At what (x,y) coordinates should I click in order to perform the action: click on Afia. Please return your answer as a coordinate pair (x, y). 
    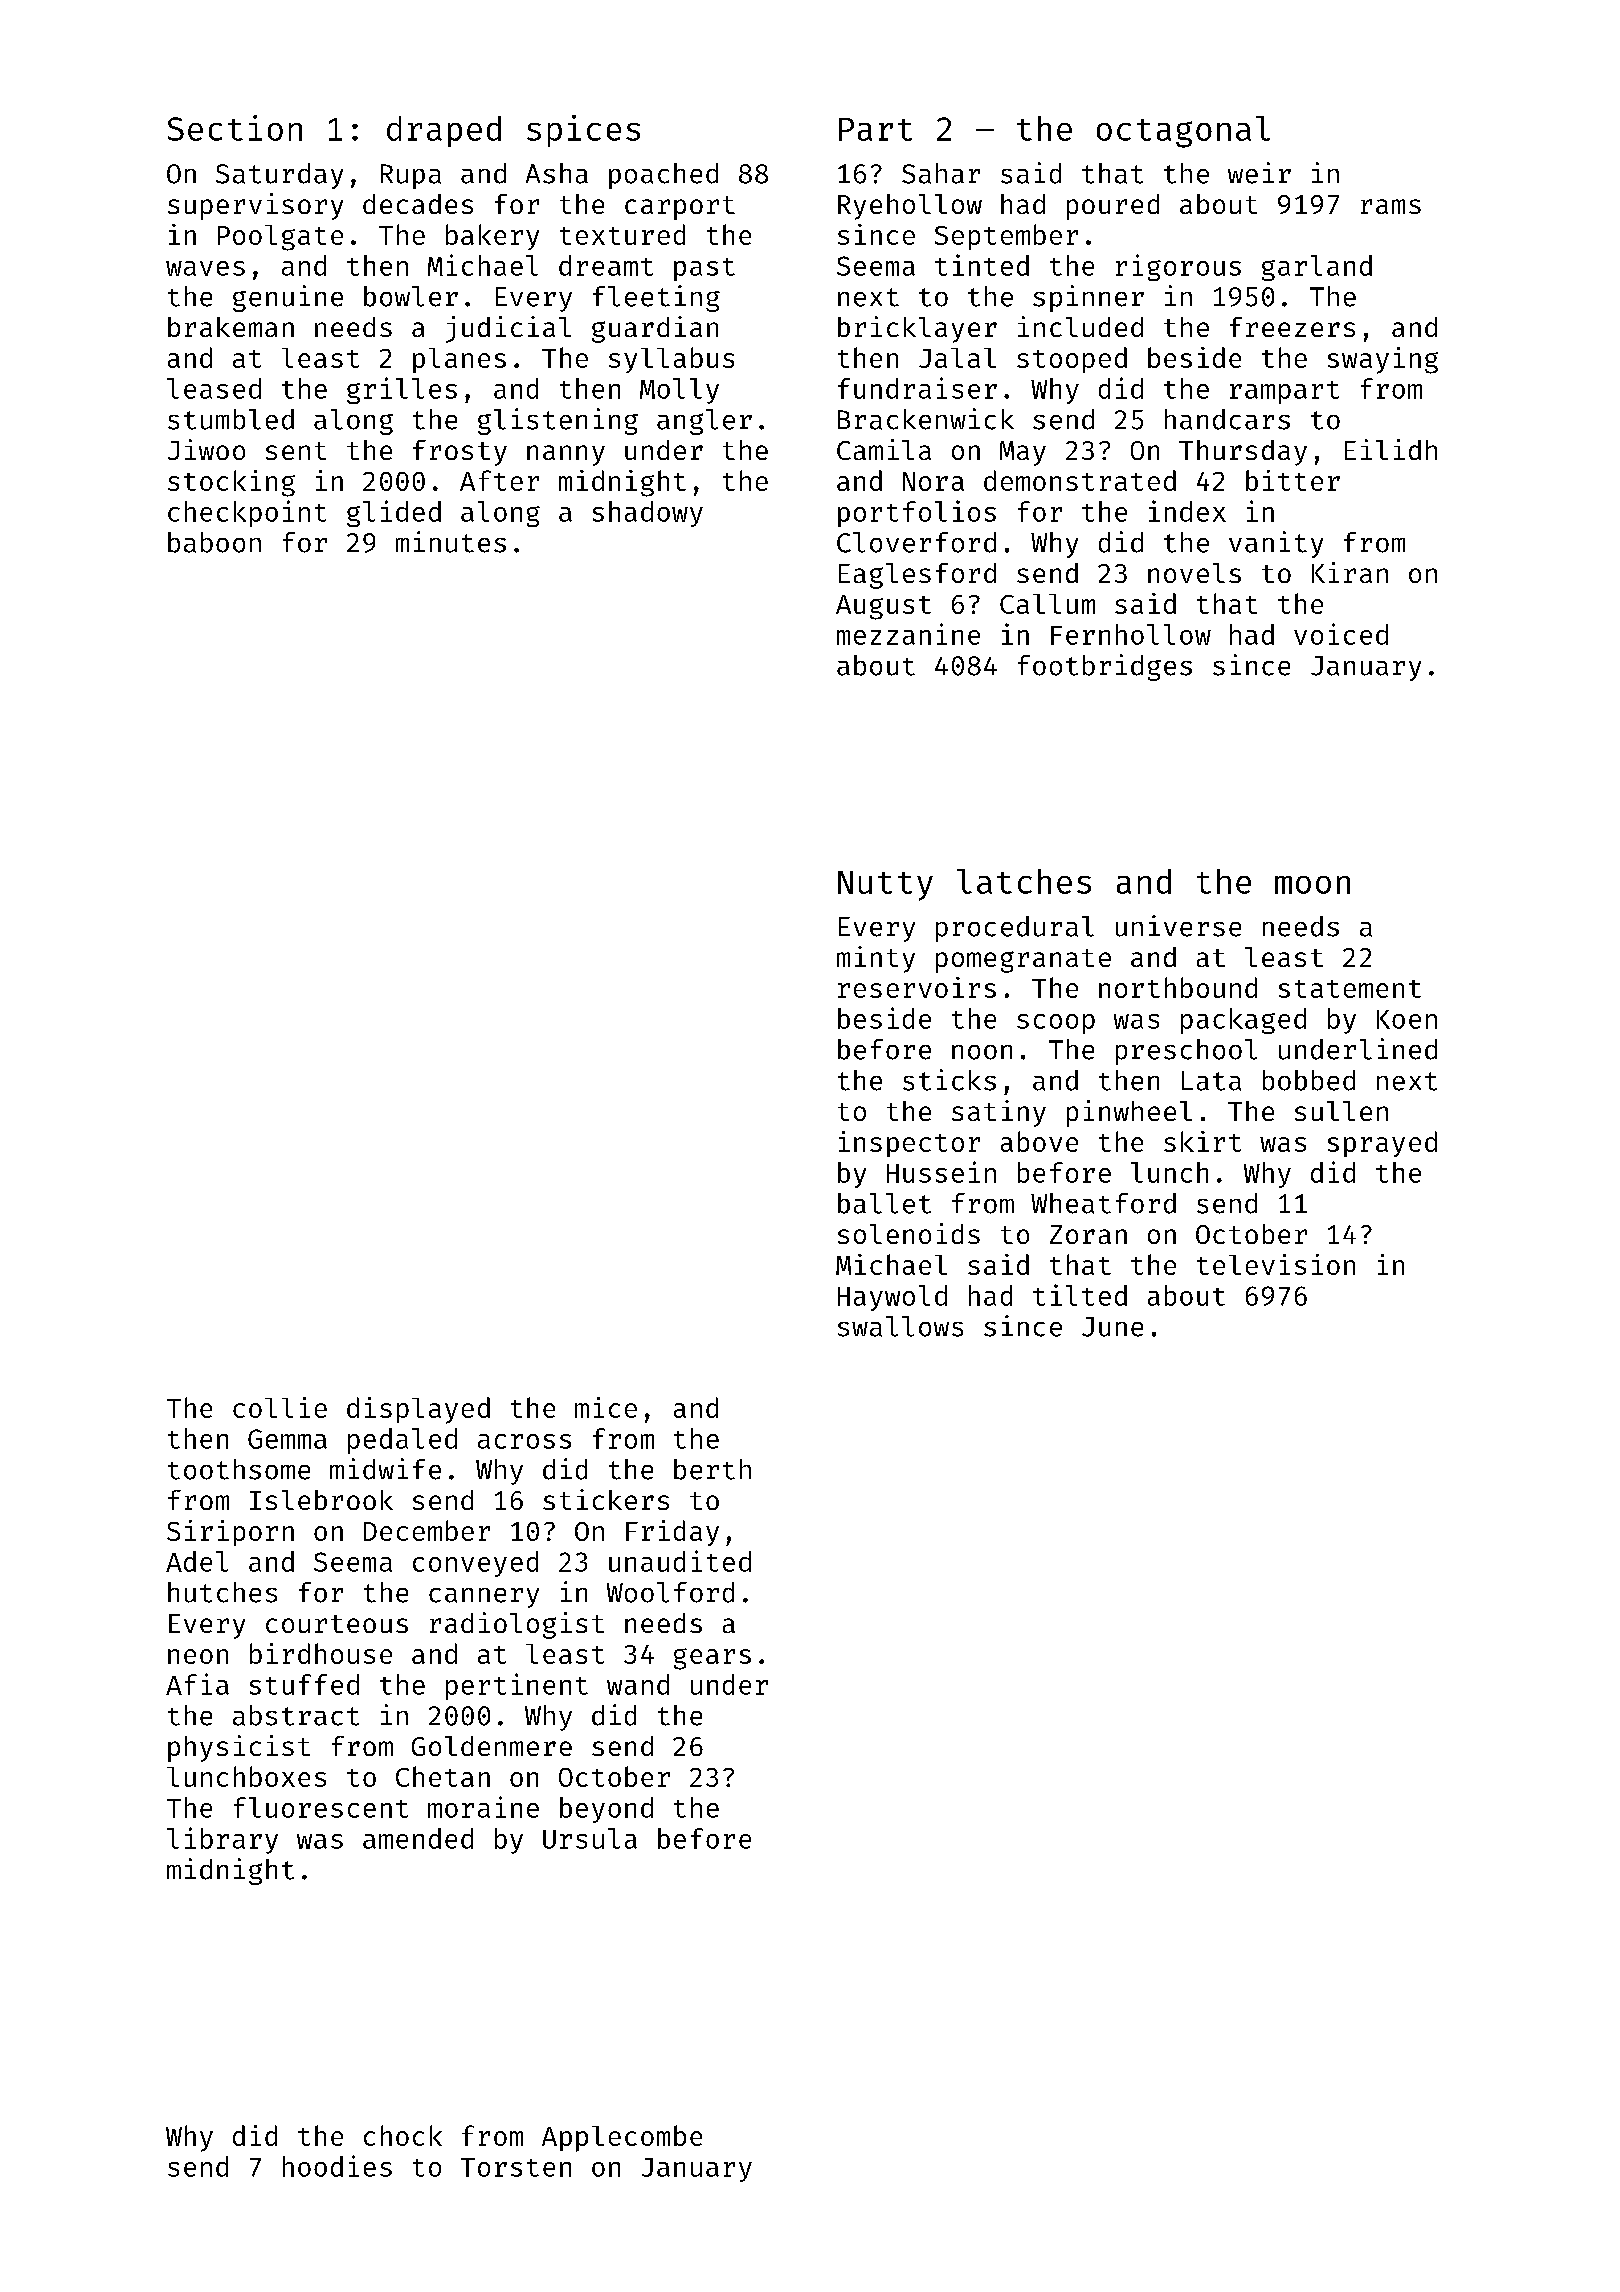
    Looking at the image, I should click on (197, 1684).
